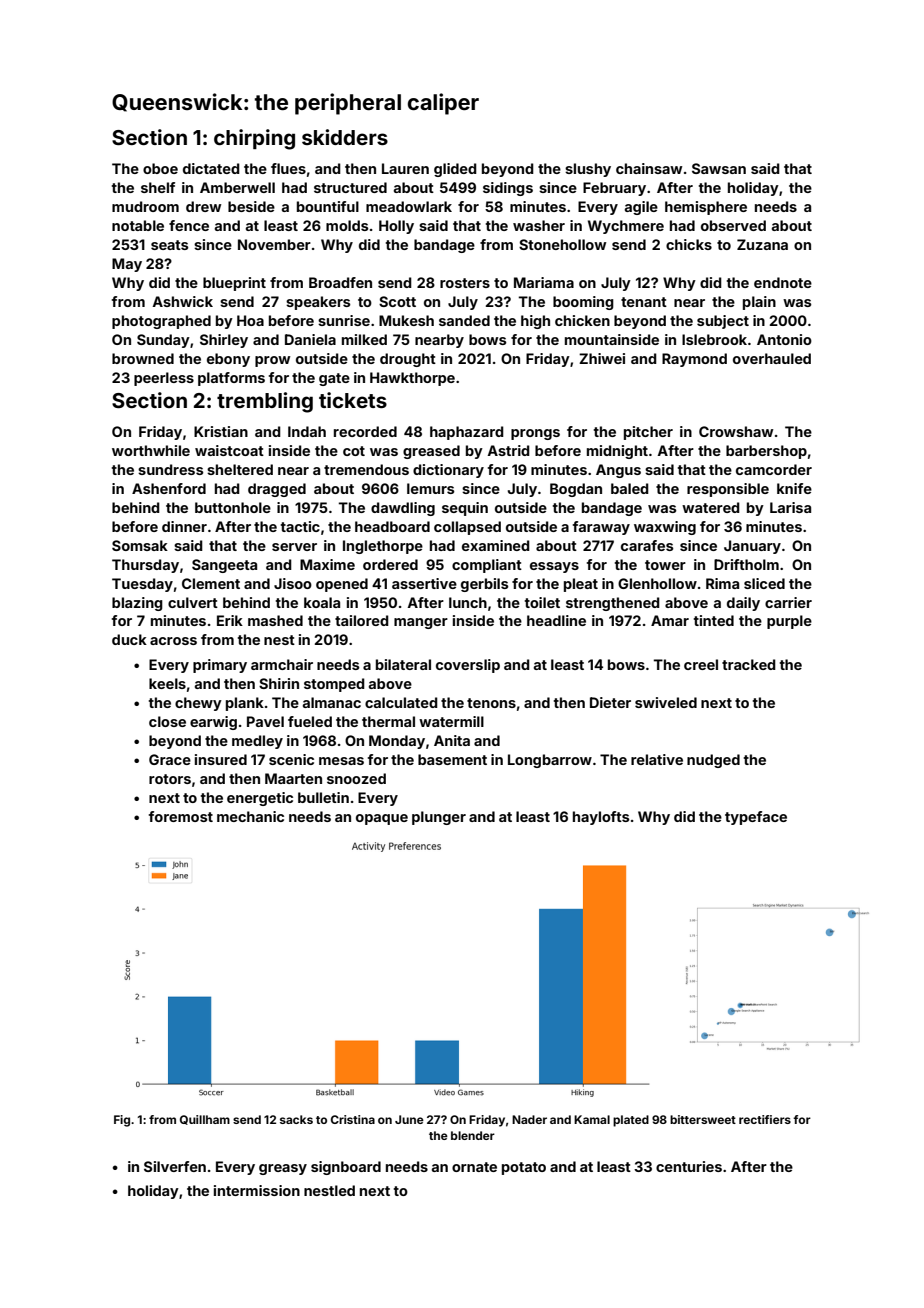 Image resolution: width=924 pixels, height=1308 pixels. I want to click on Zhiwei, so click(602, 358).
